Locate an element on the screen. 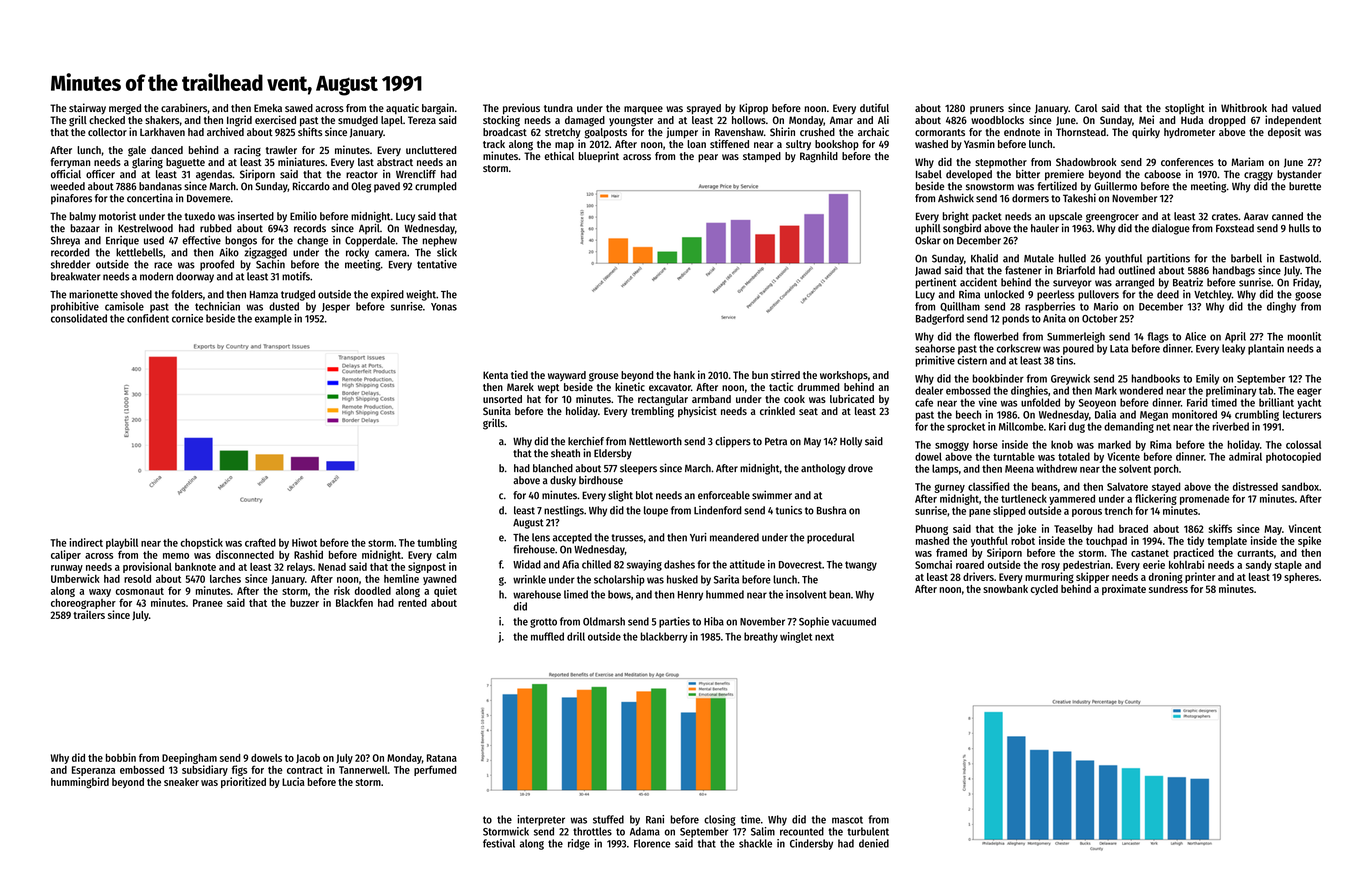 The height and width of the screenshot is (887, 1372). Emeka is located at coordinates (268, 108).
